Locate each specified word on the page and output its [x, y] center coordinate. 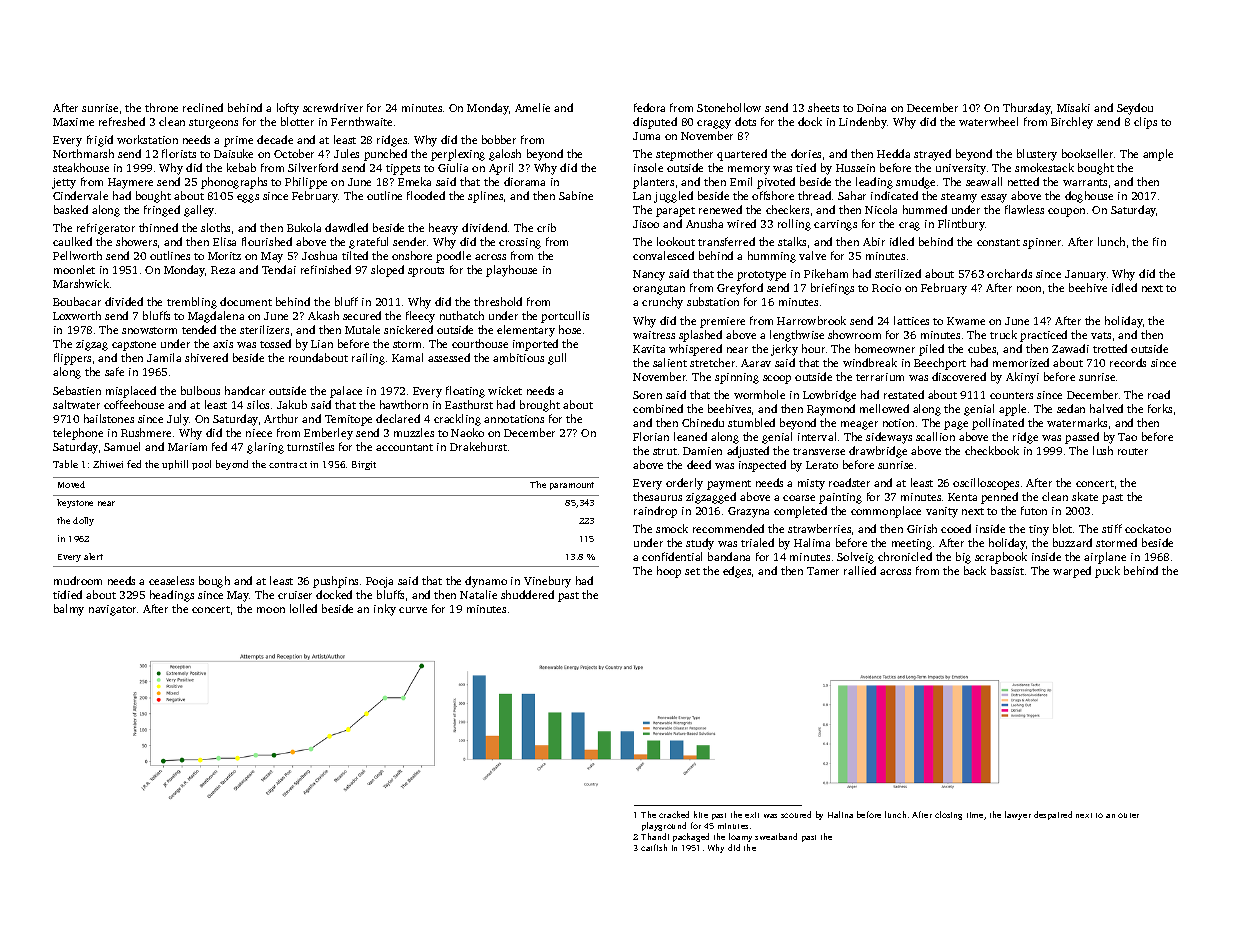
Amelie [532, 107]
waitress [654, 335]
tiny [1039, 530]
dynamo [486, 582]
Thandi [655, 836]
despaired [1053, 815]
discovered [959, 376]
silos [258, 404]
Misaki [1073, 107]
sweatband [776, 836]
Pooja [379, 582]
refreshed [122, 121]
